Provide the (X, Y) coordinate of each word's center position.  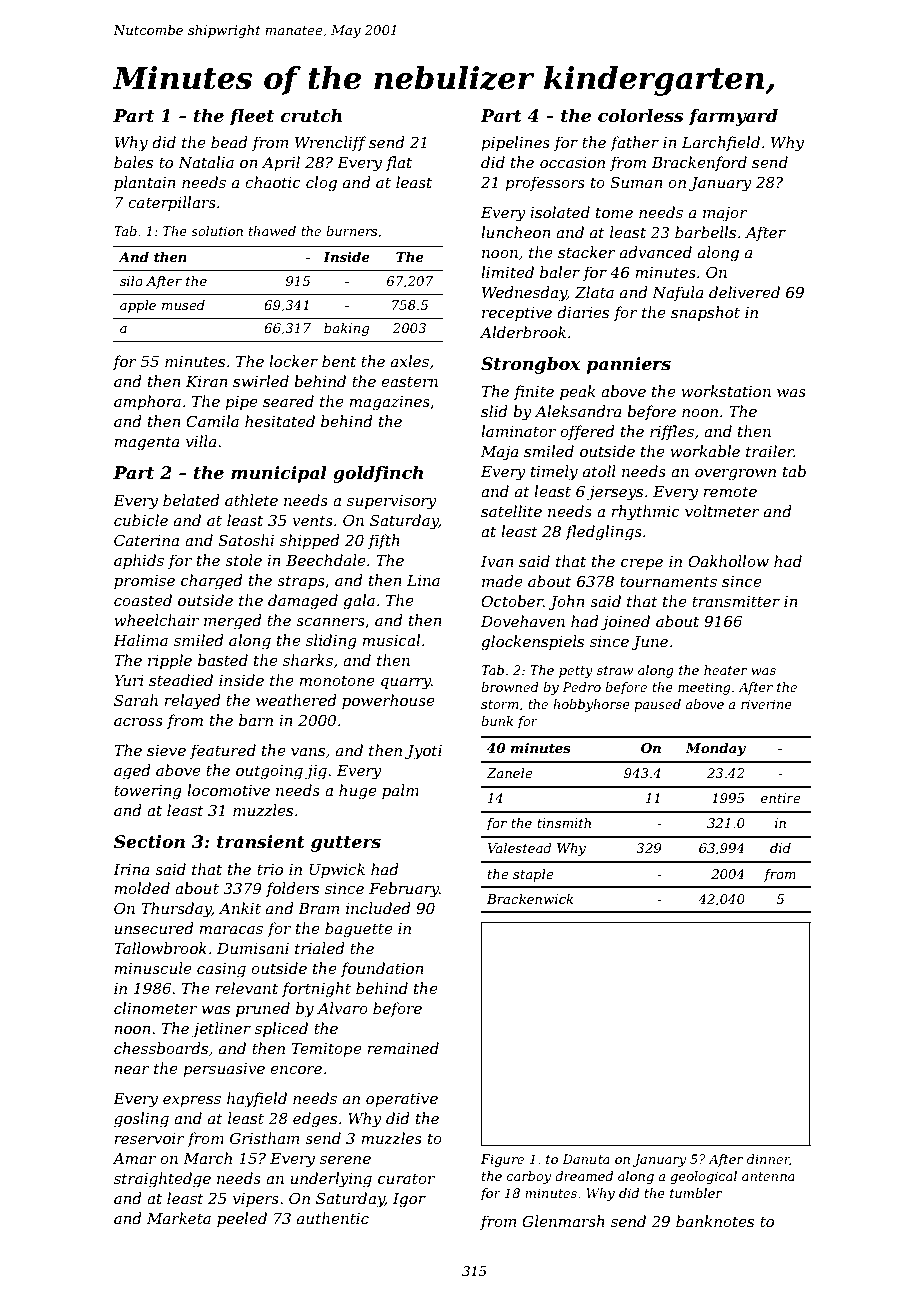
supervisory (392, 502)
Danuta (586, 1159)
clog (321, 184)
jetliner (221, 1030)
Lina (423, 580)
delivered (744, 292)
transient (261, 842)
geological (703, 1177)
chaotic (273, 182)
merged (233, 622)
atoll (599, 471)
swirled (261, 381)
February (404, 890)
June (649, 643)
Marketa (179, 1218)
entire (781, 798)
